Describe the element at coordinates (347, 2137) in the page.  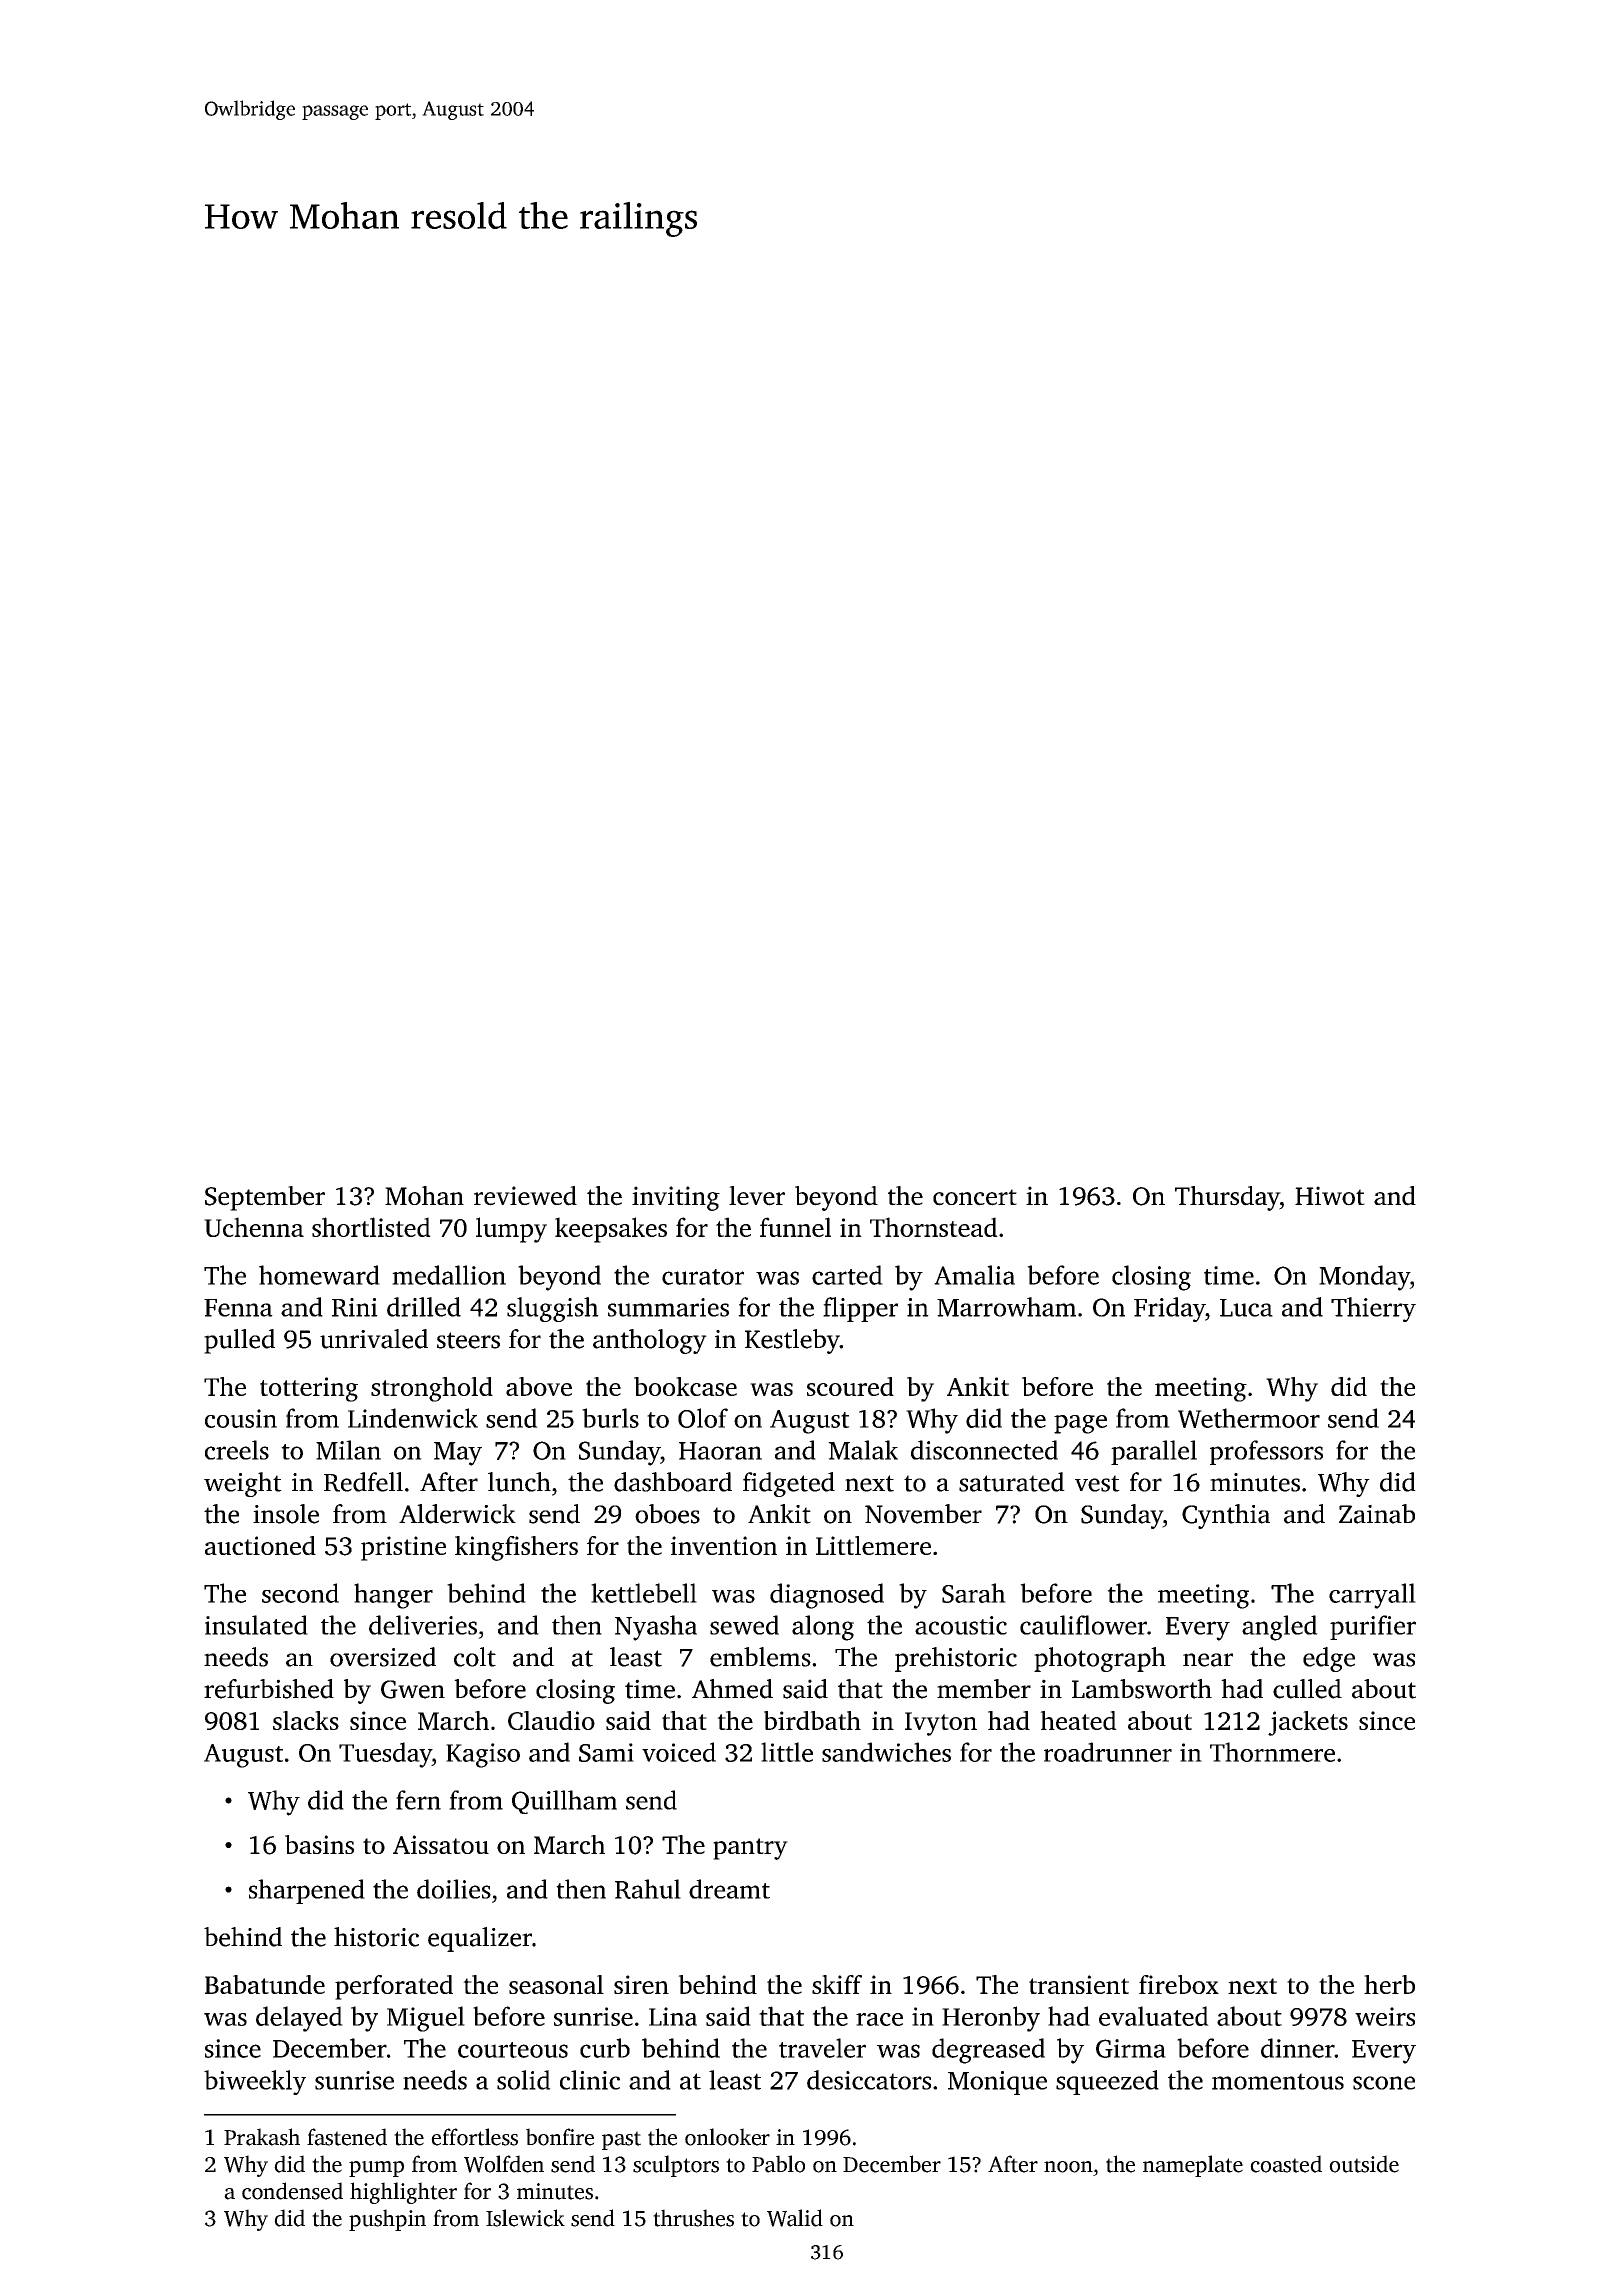
I see `fastened` at that location.
